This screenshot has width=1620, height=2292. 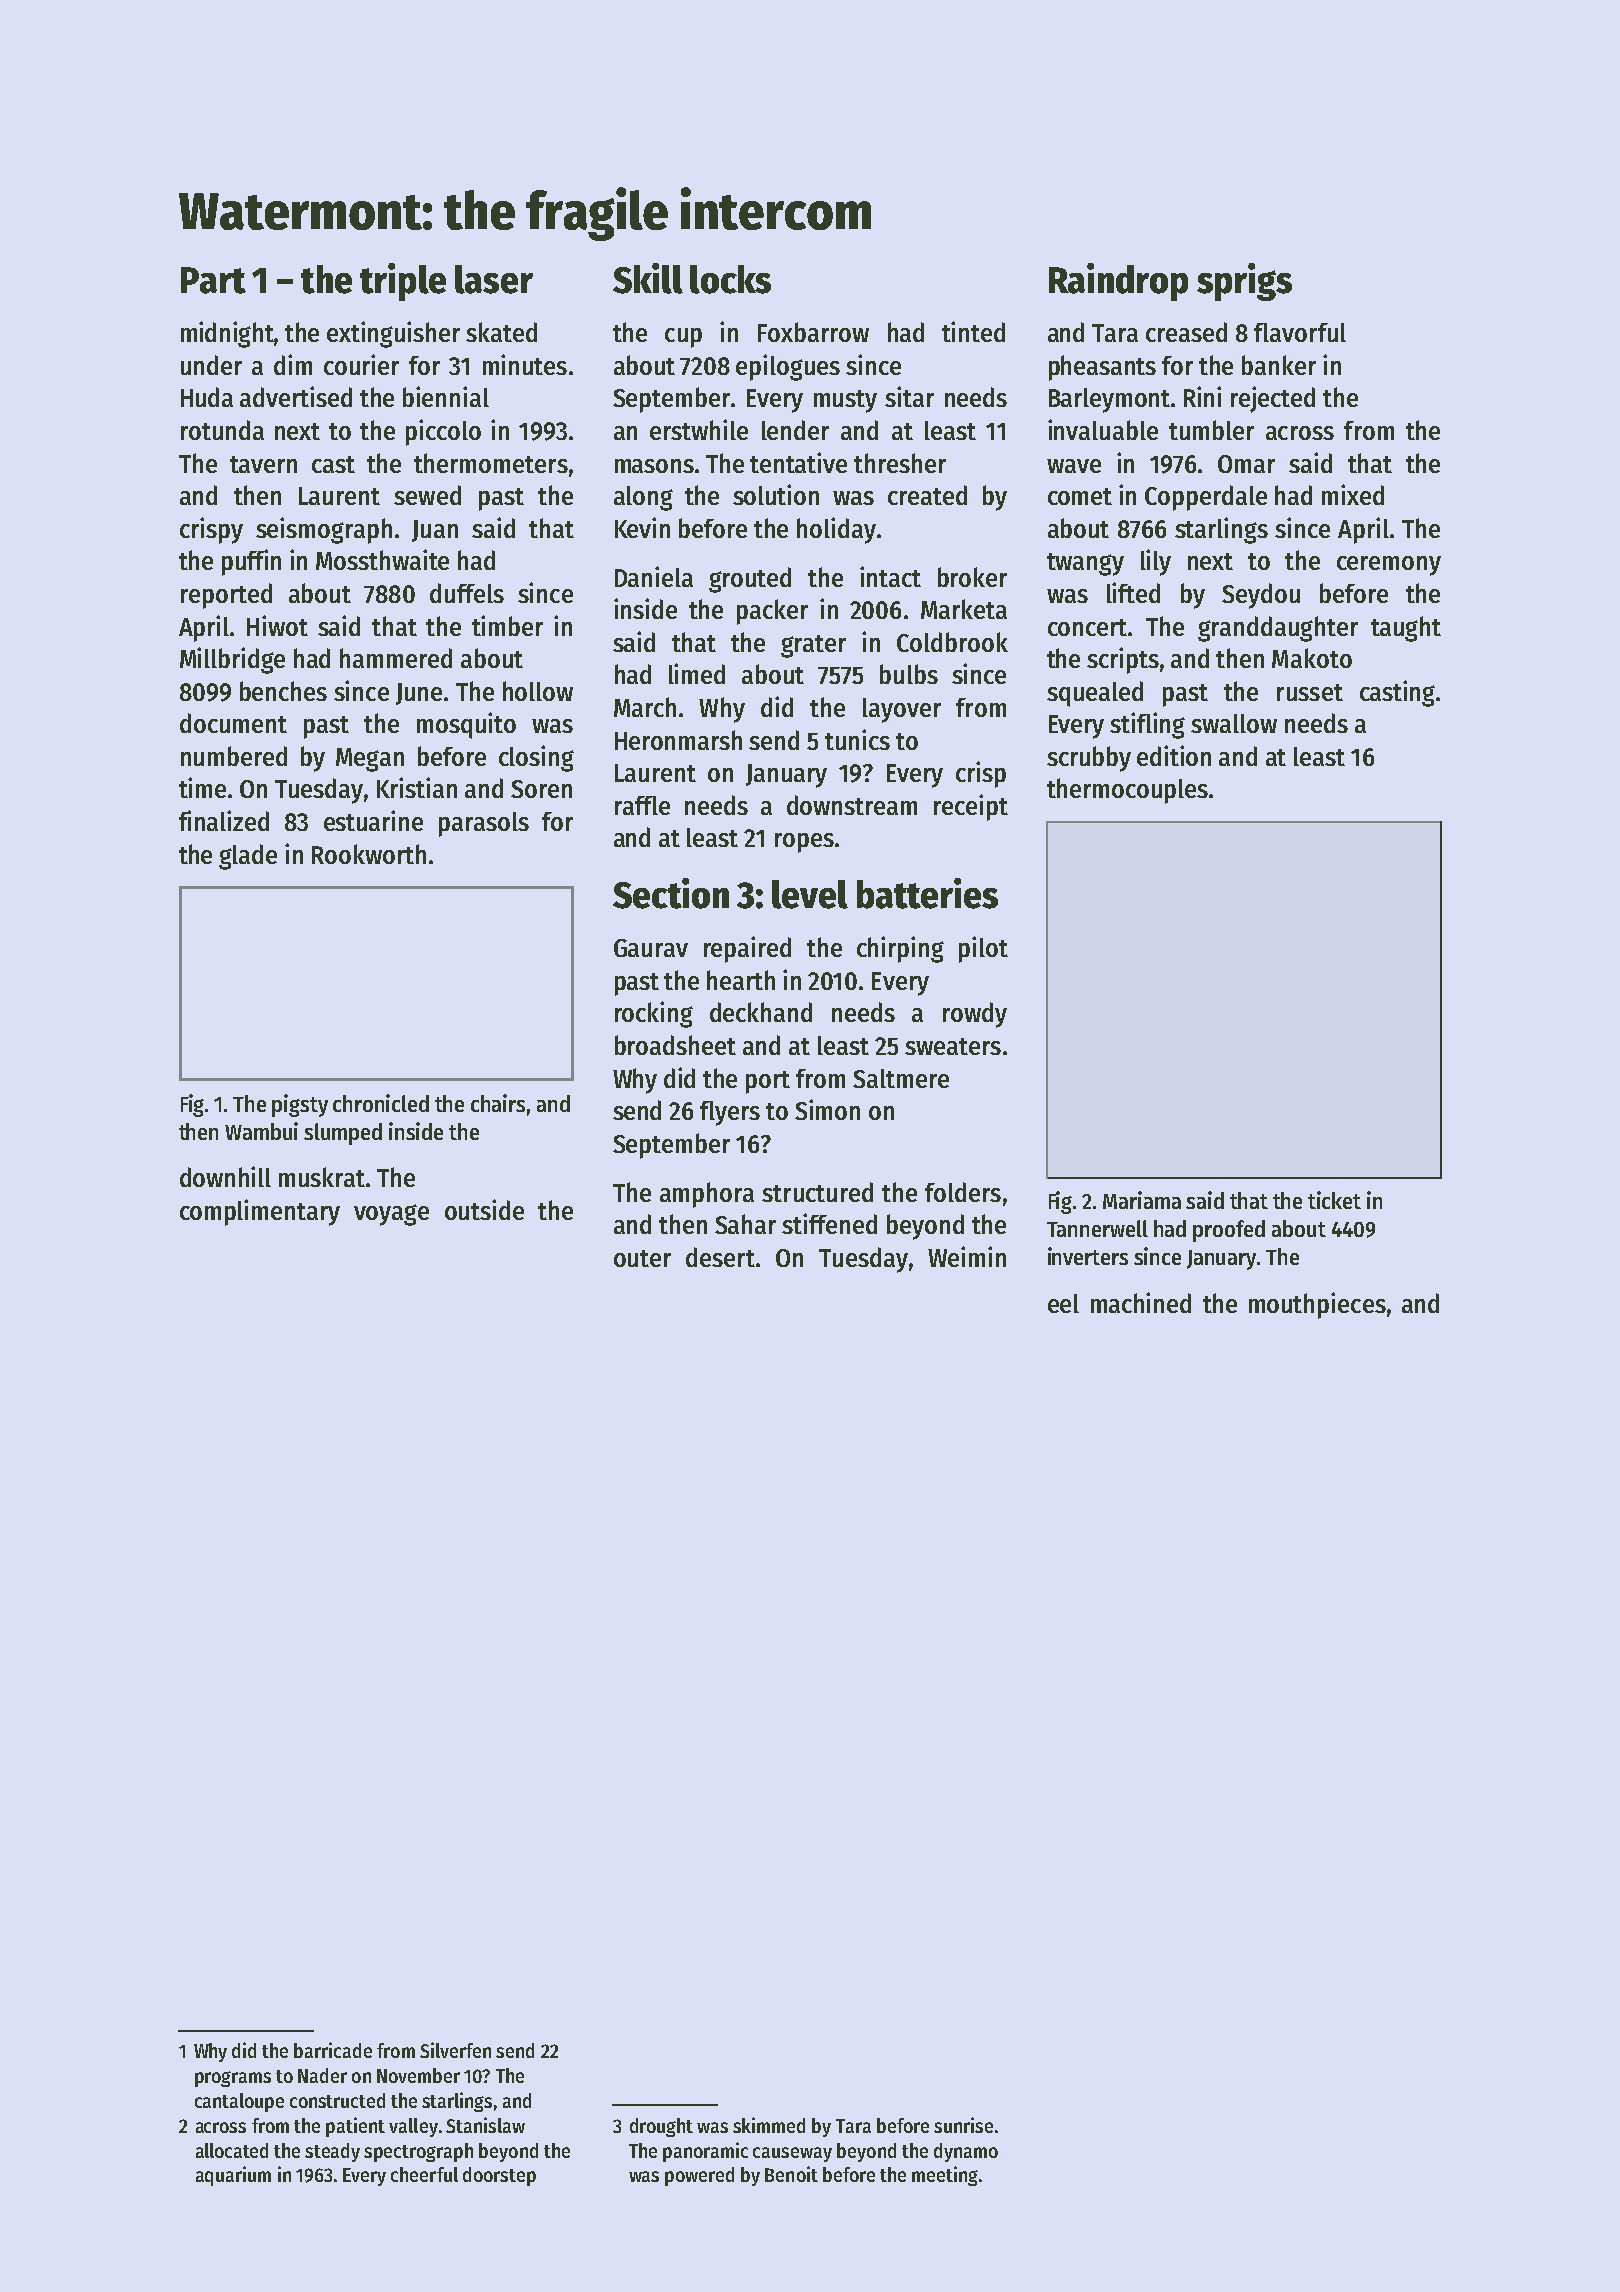 What do you see at coordinates (213, 280) in the screenshot?
I see `Part` at bounding box center [213, 280].
